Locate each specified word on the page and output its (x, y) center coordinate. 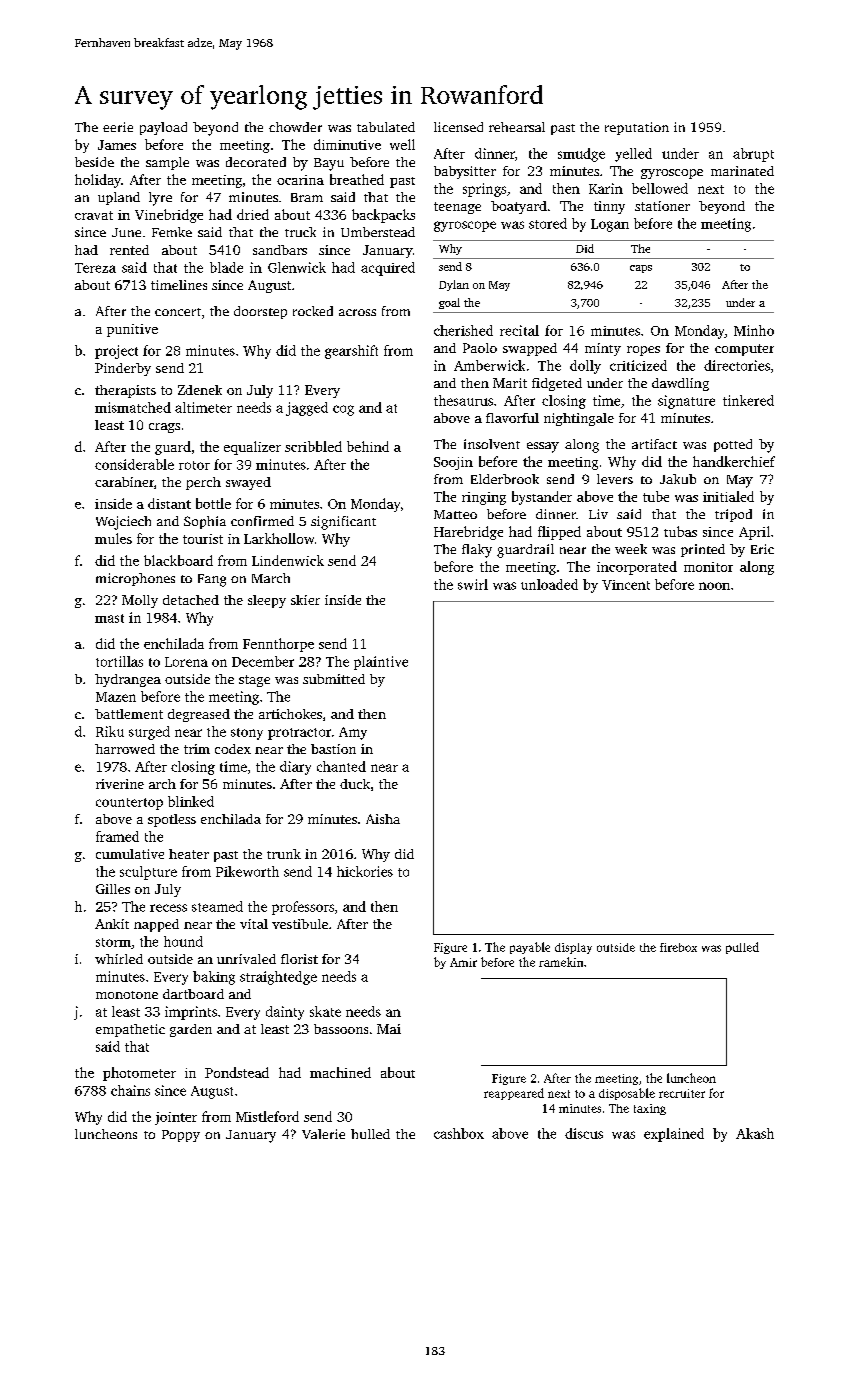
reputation (637, 128)
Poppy (181, 1136)
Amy (353, 733)
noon (714, 586)
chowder (295, 127)
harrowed (125, 749)
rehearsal (517, 127)
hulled (370, 1134)
